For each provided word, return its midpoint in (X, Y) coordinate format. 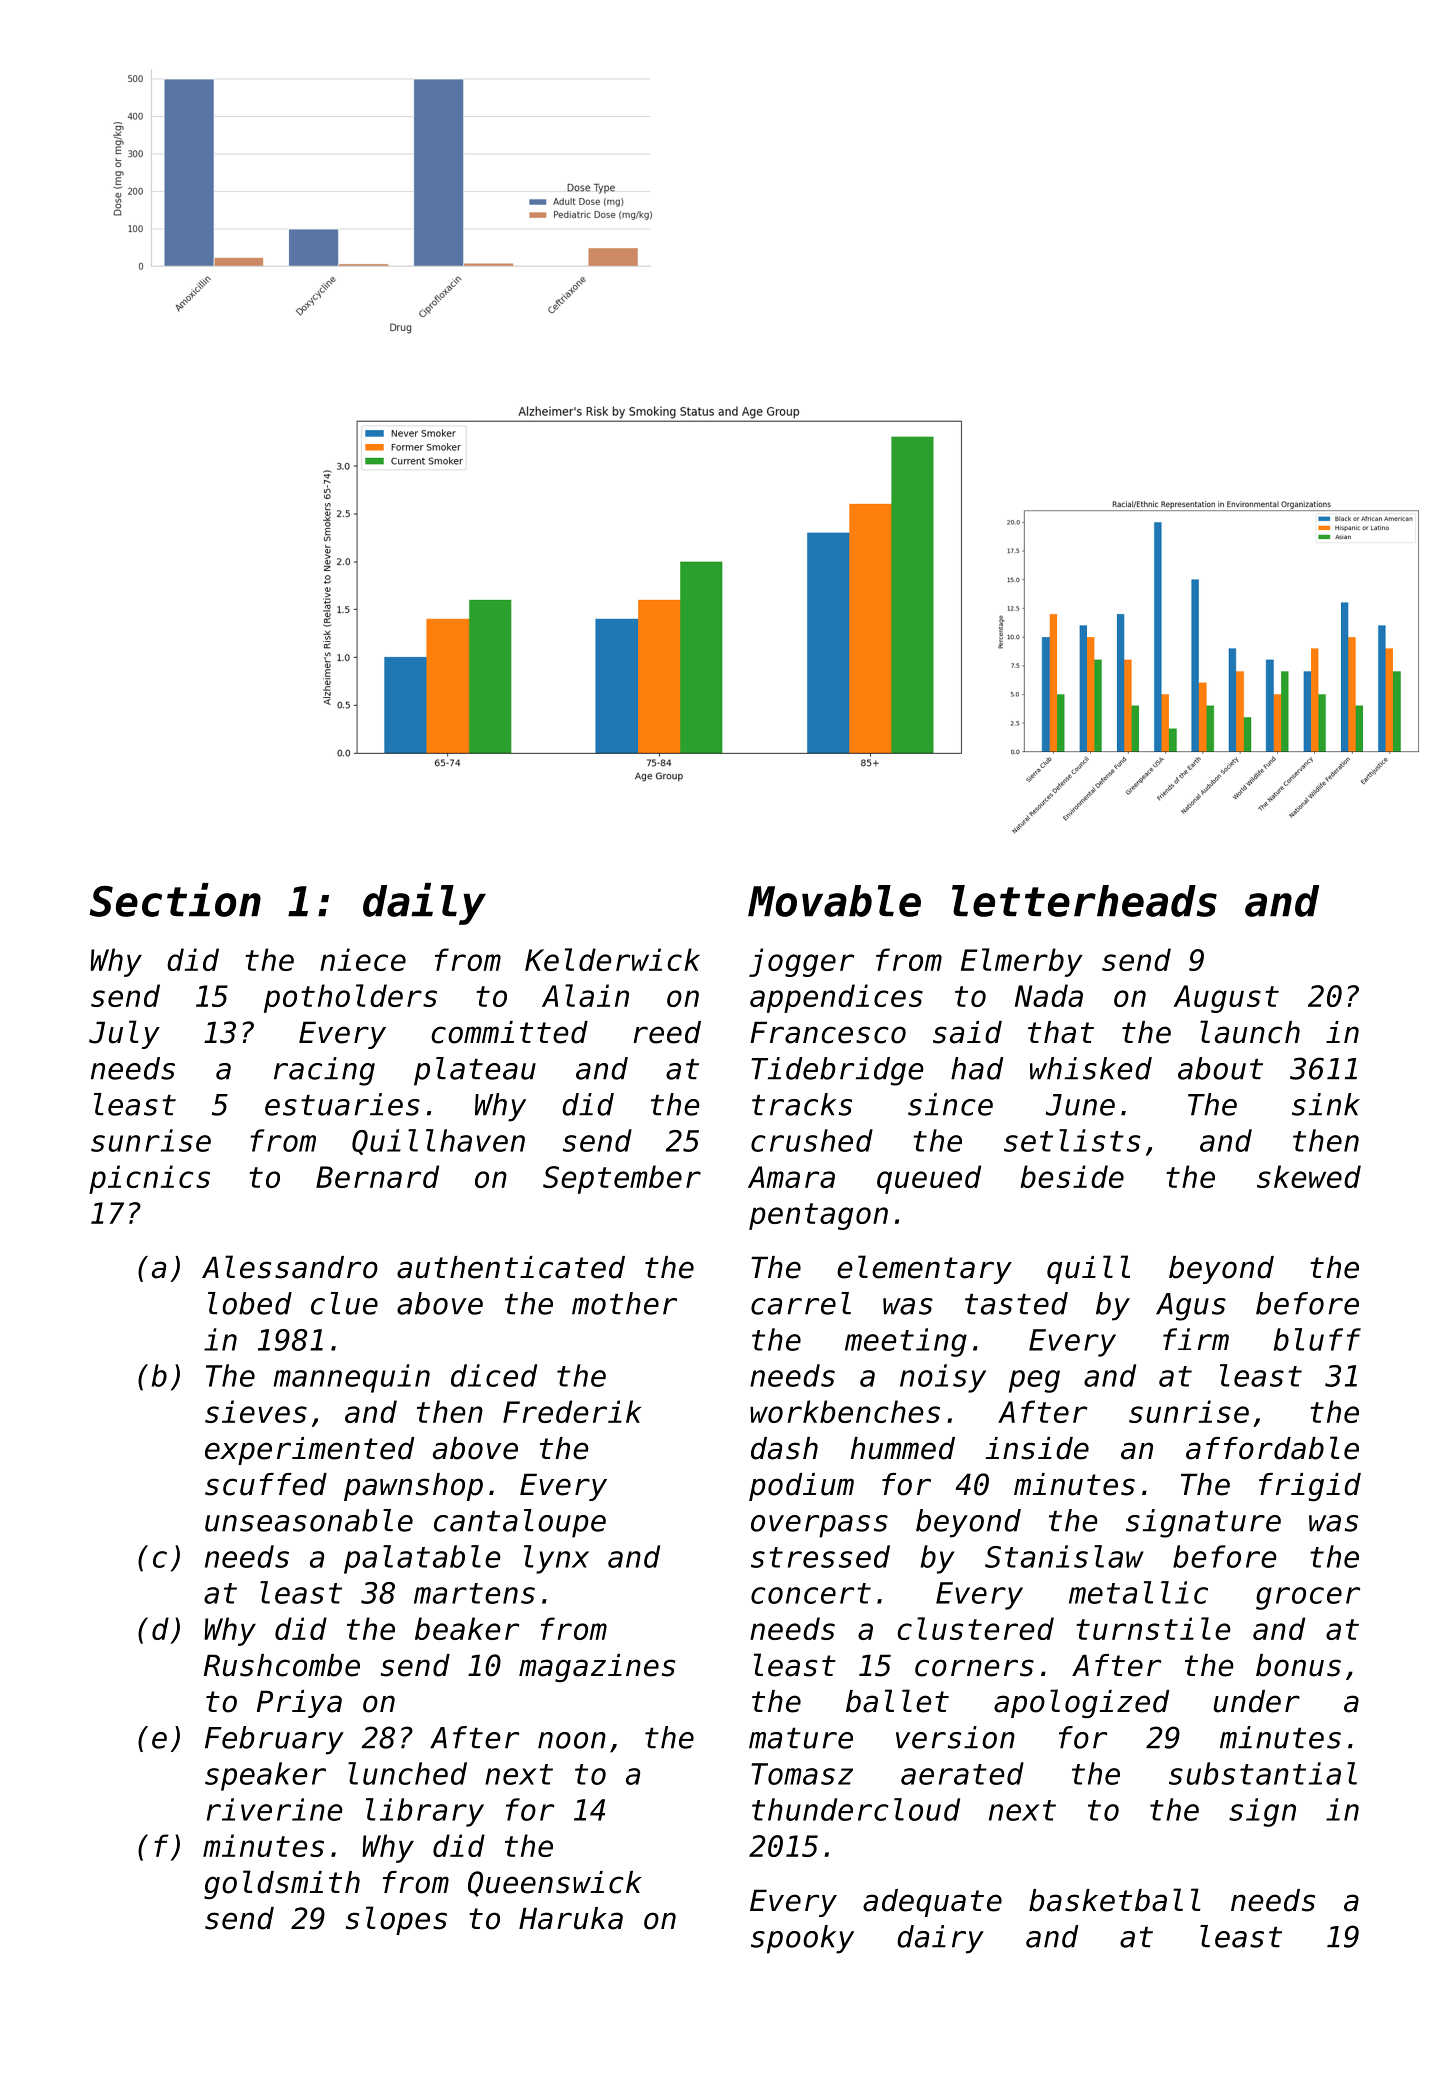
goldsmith (282, 1884)
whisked (1091, 1068)
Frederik (572, 1411)
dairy (940, 1939)
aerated (962, 1773)
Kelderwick (612, 959)
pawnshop (413, 1487)
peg (1034, 1381)
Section (175, 900)
